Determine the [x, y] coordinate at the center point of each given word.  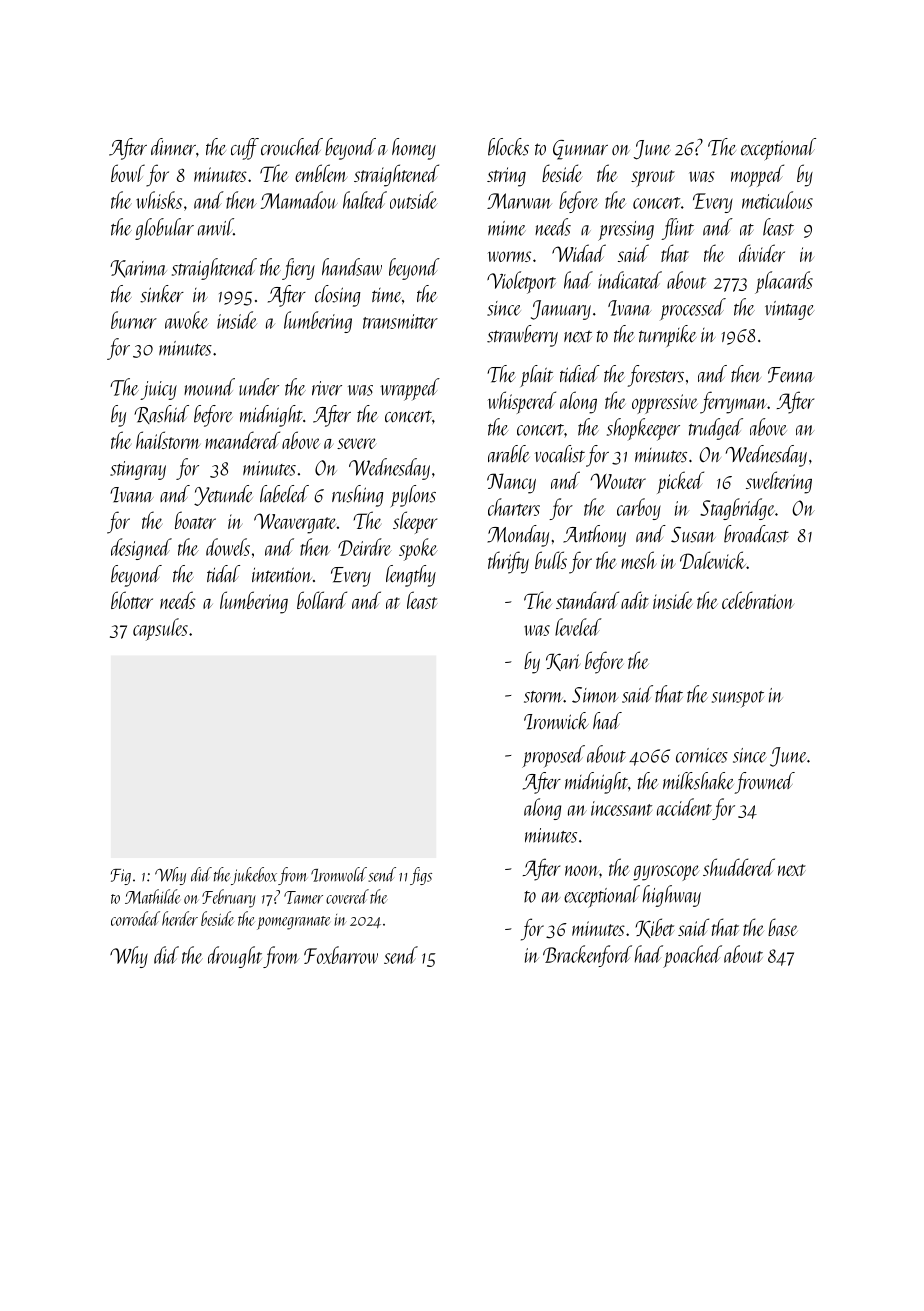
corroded [135, 918]
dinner [173, 146]
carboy [639, 509]
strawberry [522, 336]
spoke [418, 549]
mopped [757, 175]
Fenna [791, 375]
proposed [553, 756]
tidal [223, 573]
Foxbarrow [341, 955]
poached [692, 956]
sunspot [738, 699]
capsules [160, 629]
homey [414, 149]
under [259, 387]
